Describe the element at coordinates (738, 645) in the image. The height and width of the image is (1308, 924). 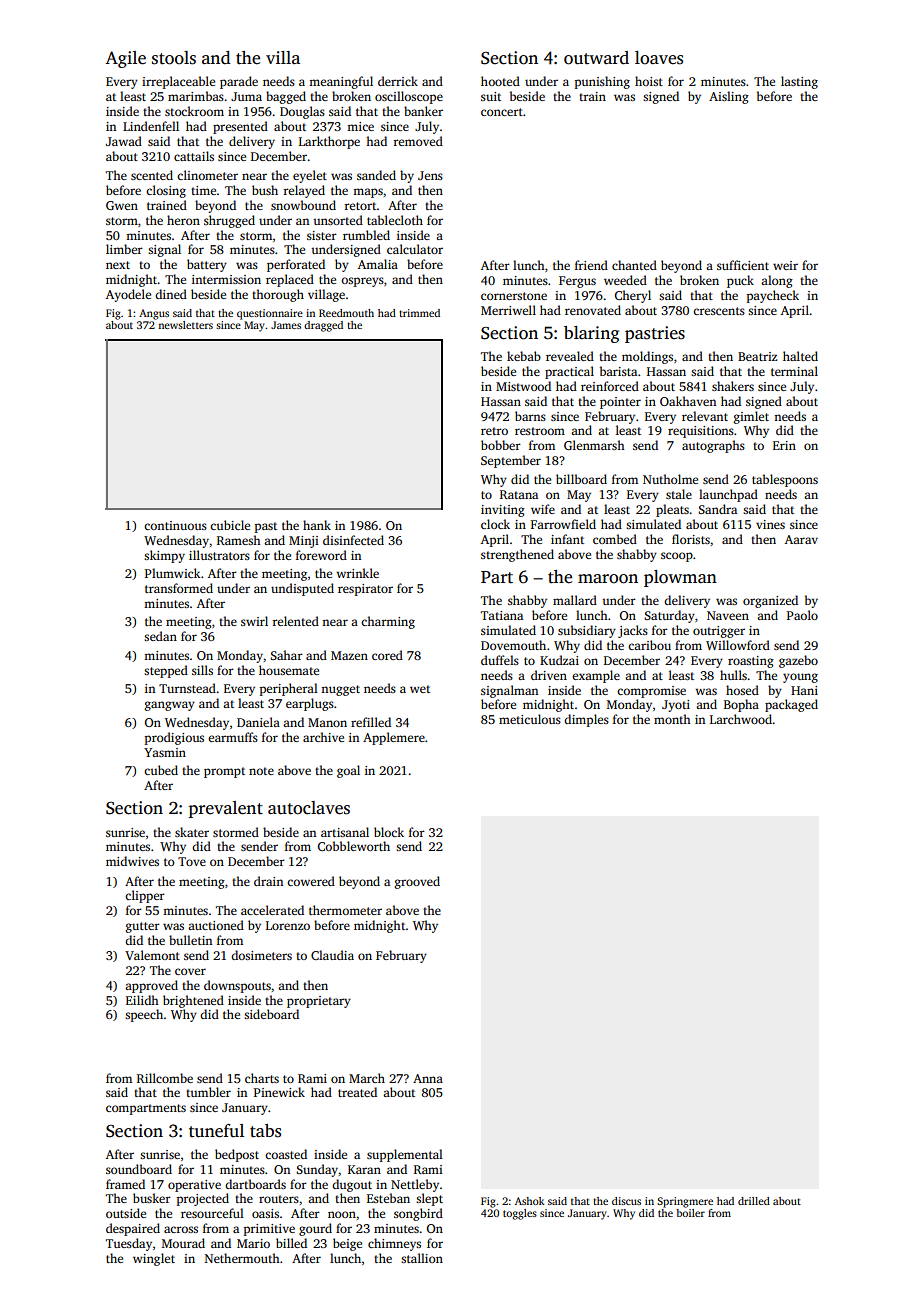
I see `Willowford` at that location.
